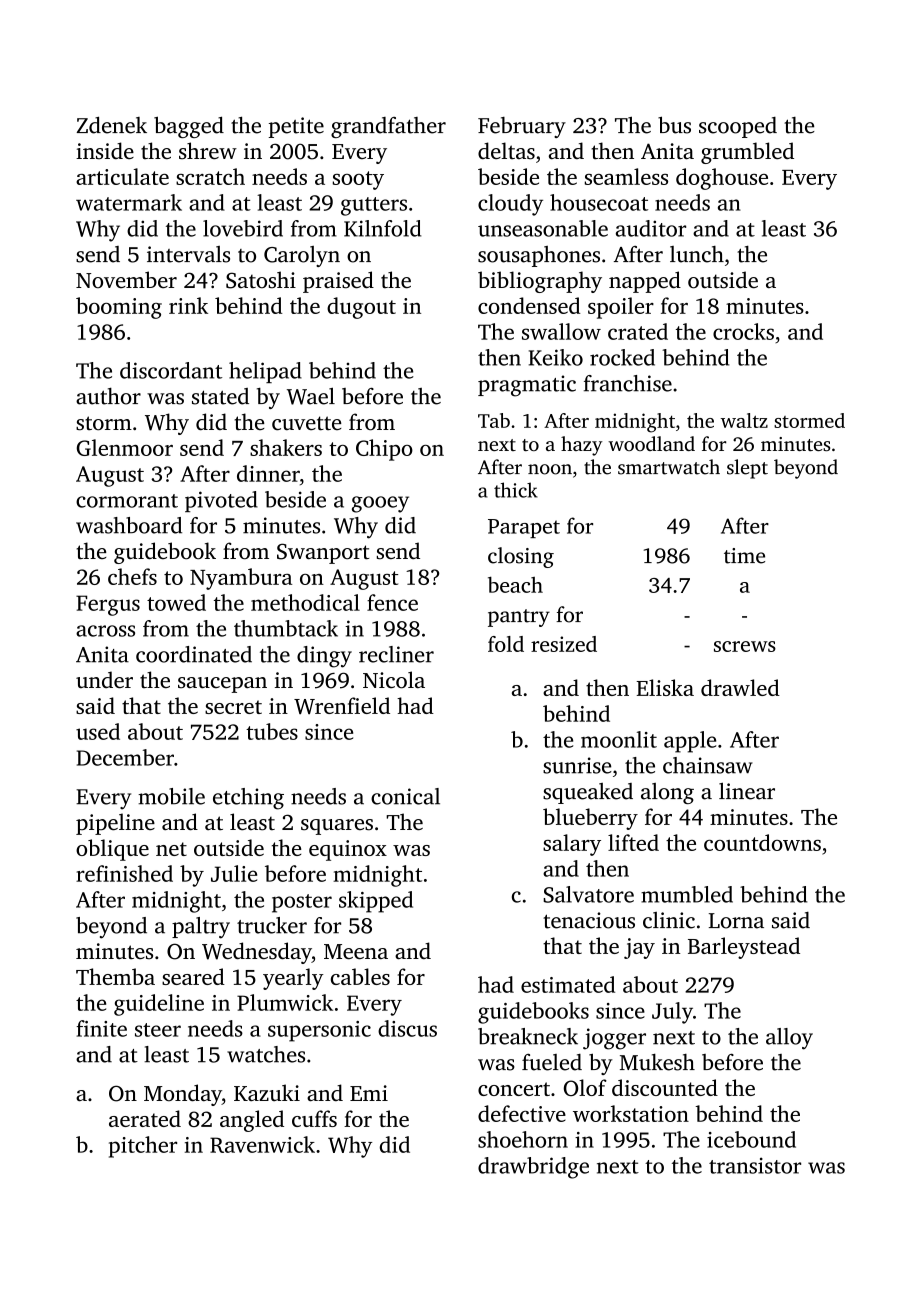  What do you see at coordinates (171, 370) in the page?
I see `discordant` at bounding box center [171, 370].
